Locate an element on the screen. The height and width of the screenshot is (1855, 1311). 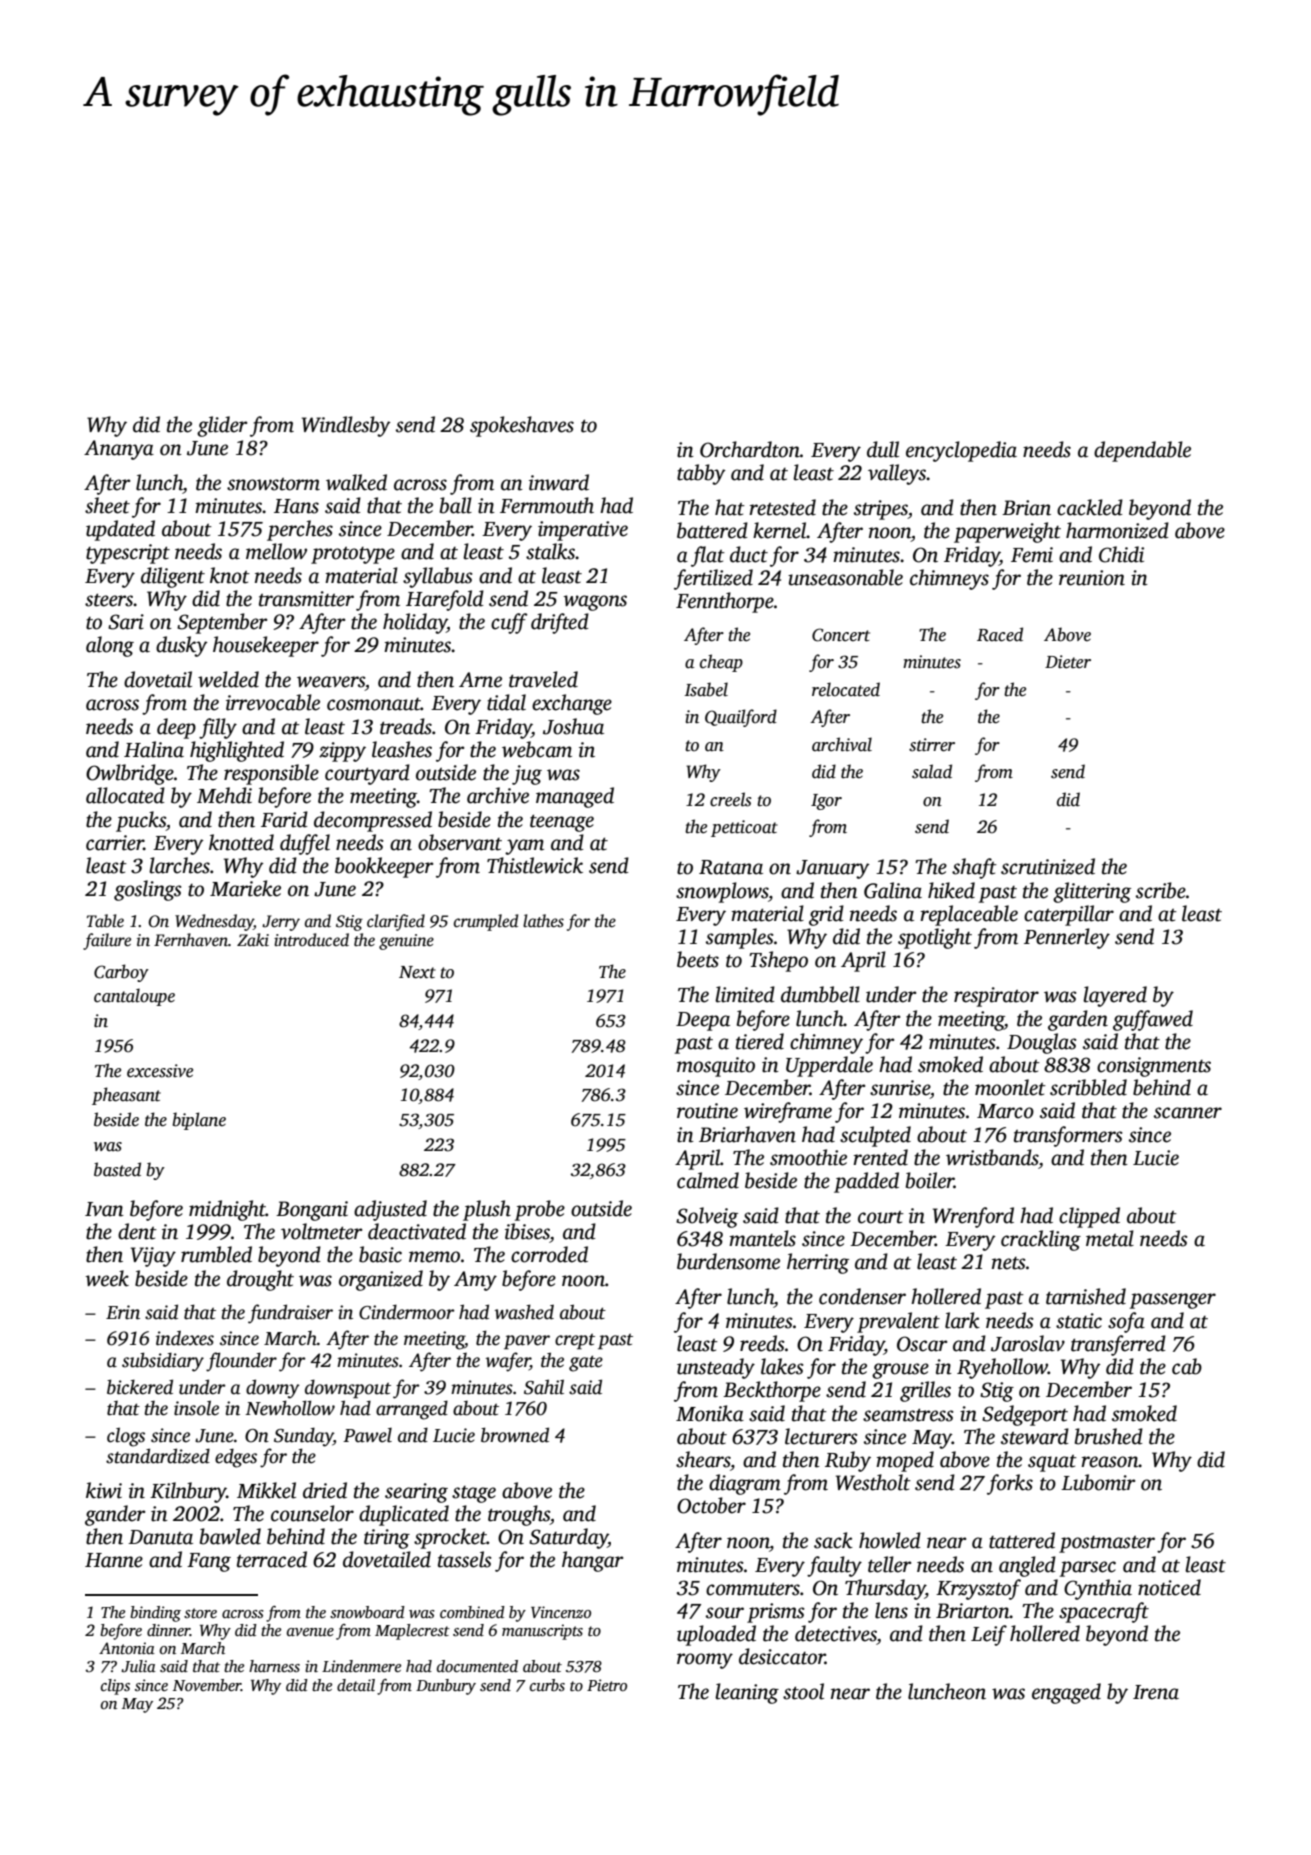
midnight is located at coordinates (227, 1210).
